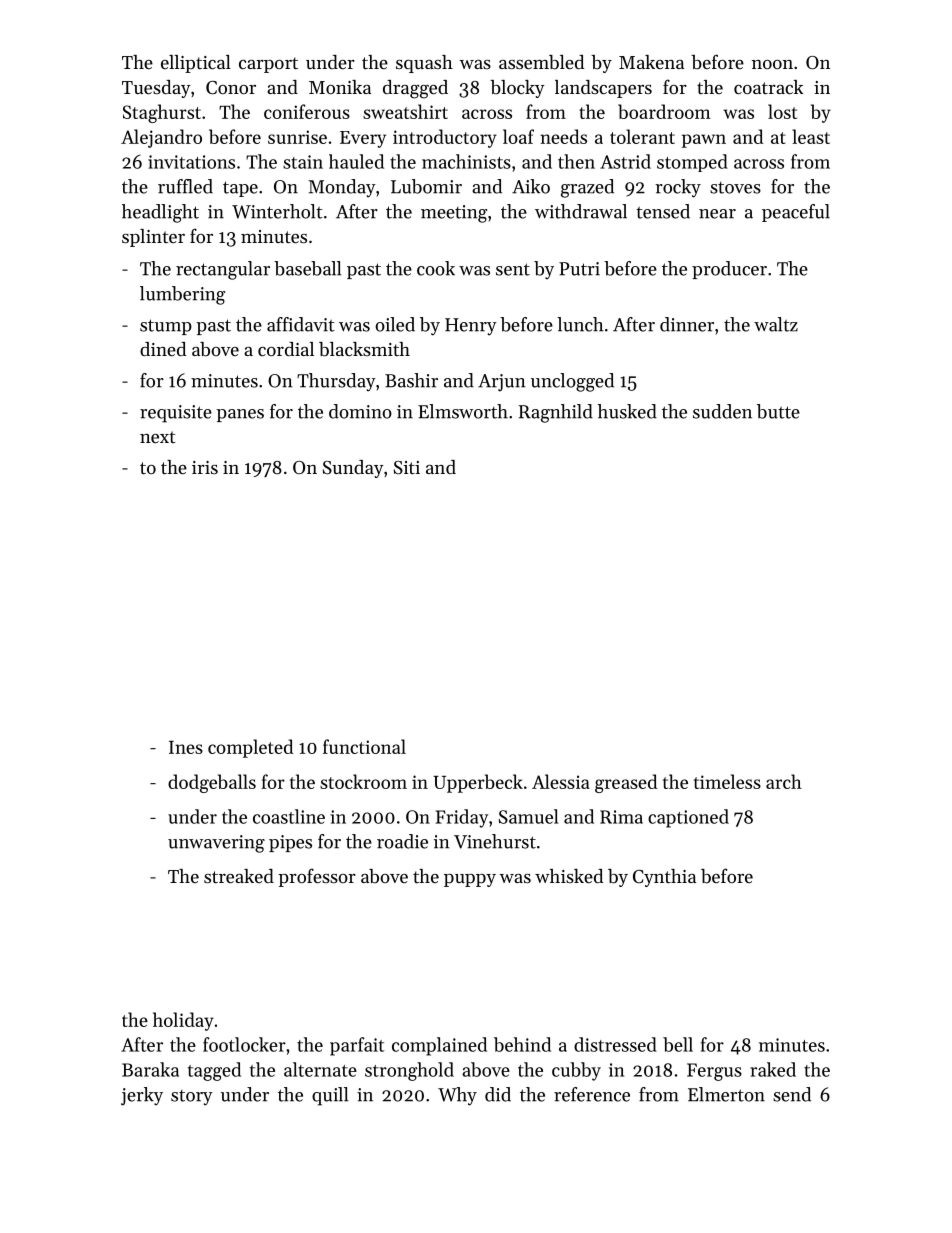 The width and height of the screenshot is (952, 1233). What do you see at coordinates (518, 136) in the screenshot?
I see `loaf` at bounding box center [518, 136].
